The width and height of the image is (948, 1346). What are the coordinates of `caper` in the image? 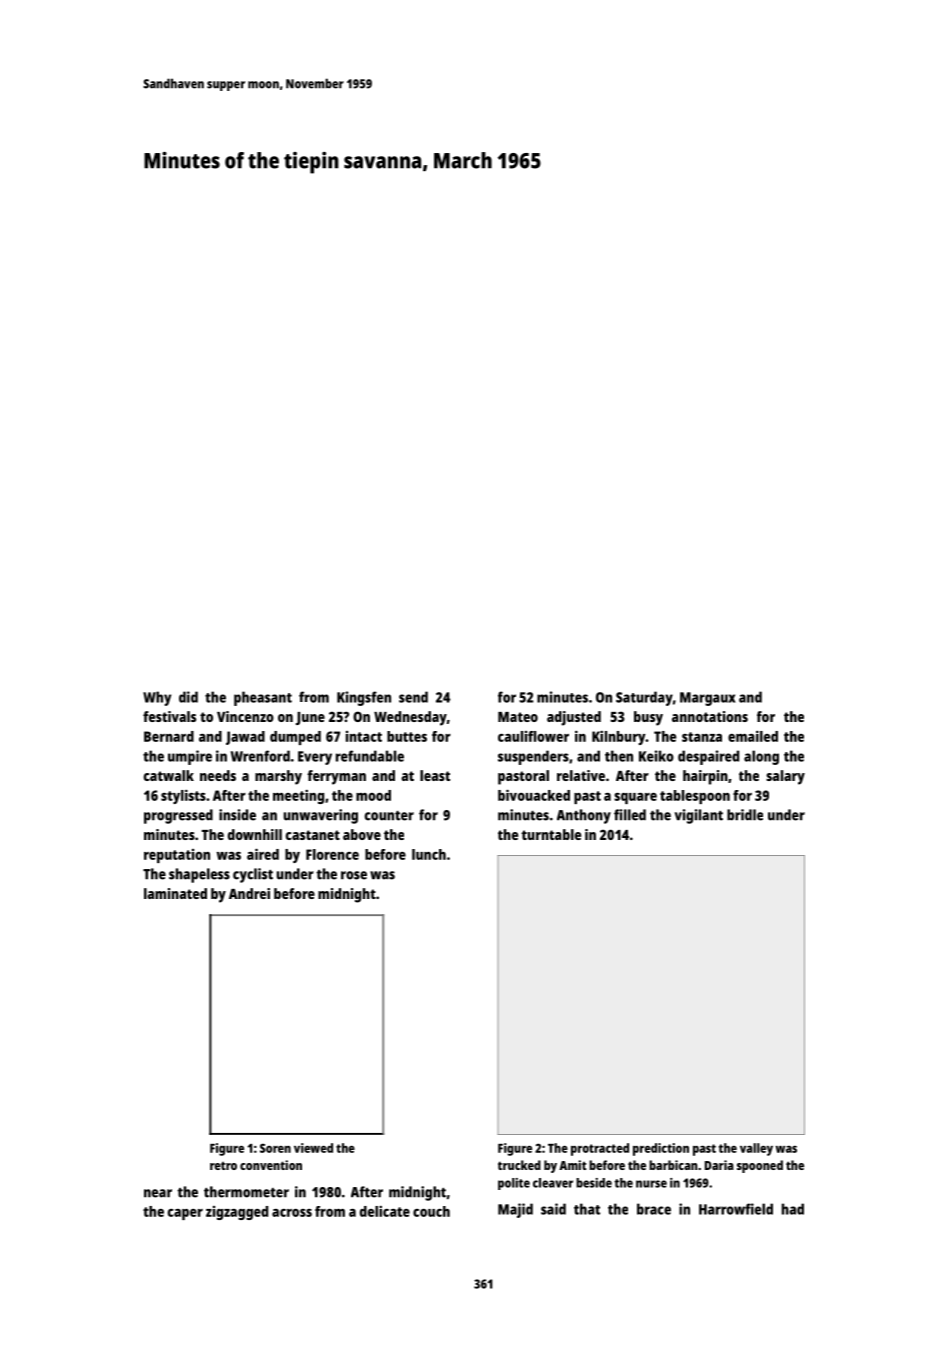 It's located at (185, 1214).
